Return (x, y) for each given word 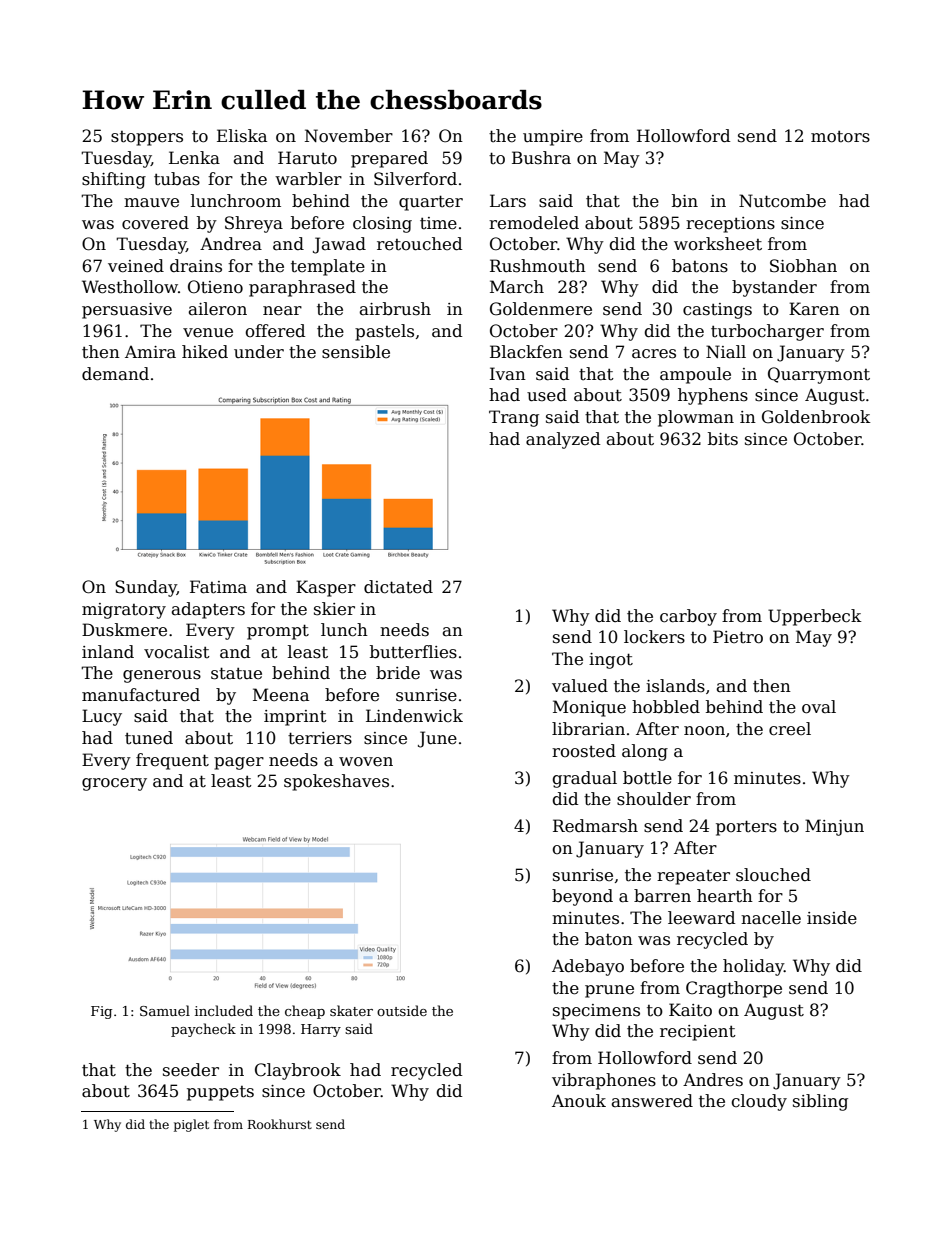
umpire (553, 138)
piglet (191, 1125)
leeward (701, 918)
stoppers (147, 138)
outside (402, 1010)
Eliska (242, 136)
